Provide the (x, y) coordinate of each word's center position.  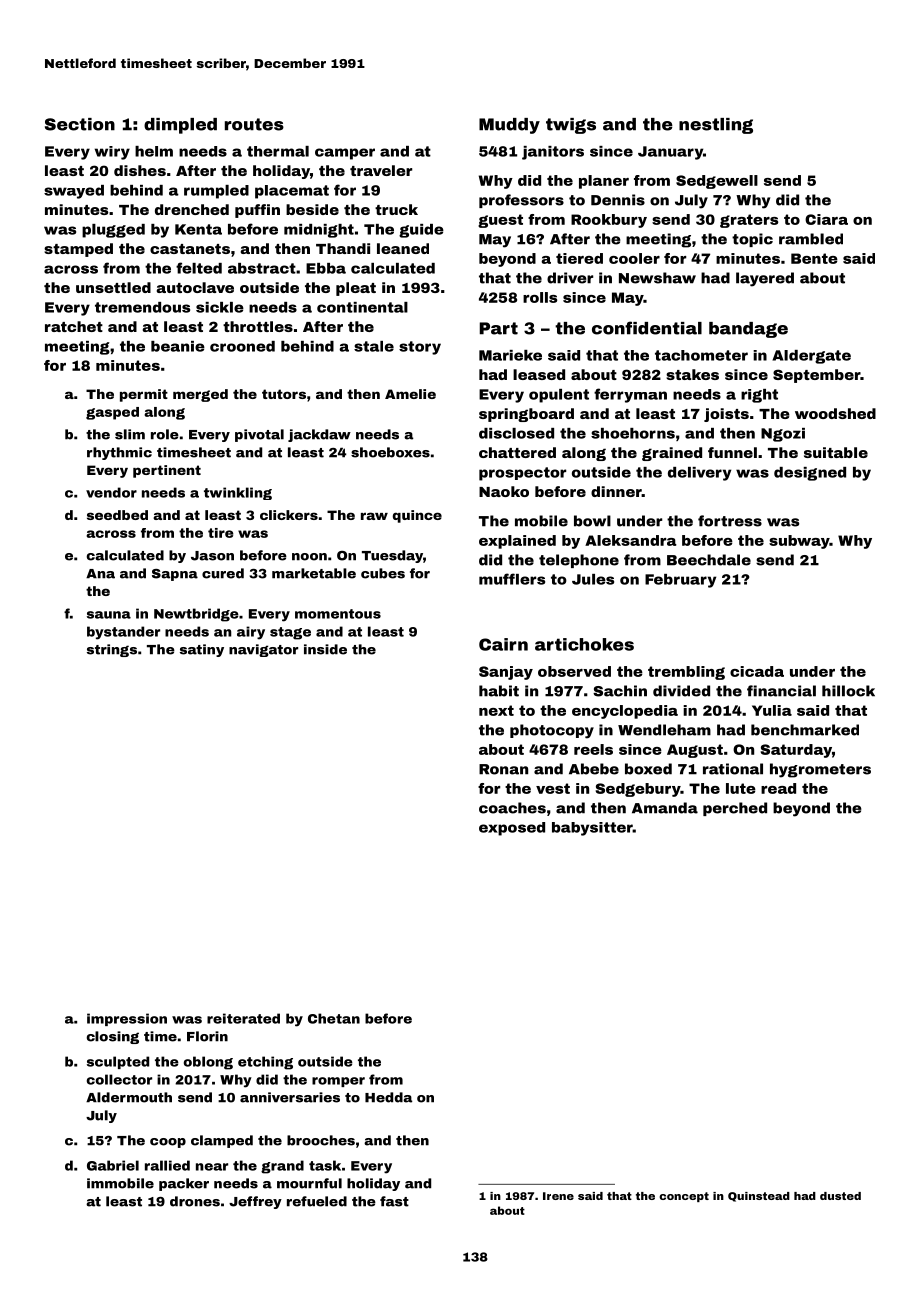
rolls (540, 297)
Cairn (503, 644)
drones (195, 1201)
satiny (202, 650)
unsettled (113, 287)
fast (394, 1201)
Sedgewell (717, 182)
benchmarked (805, 730)
